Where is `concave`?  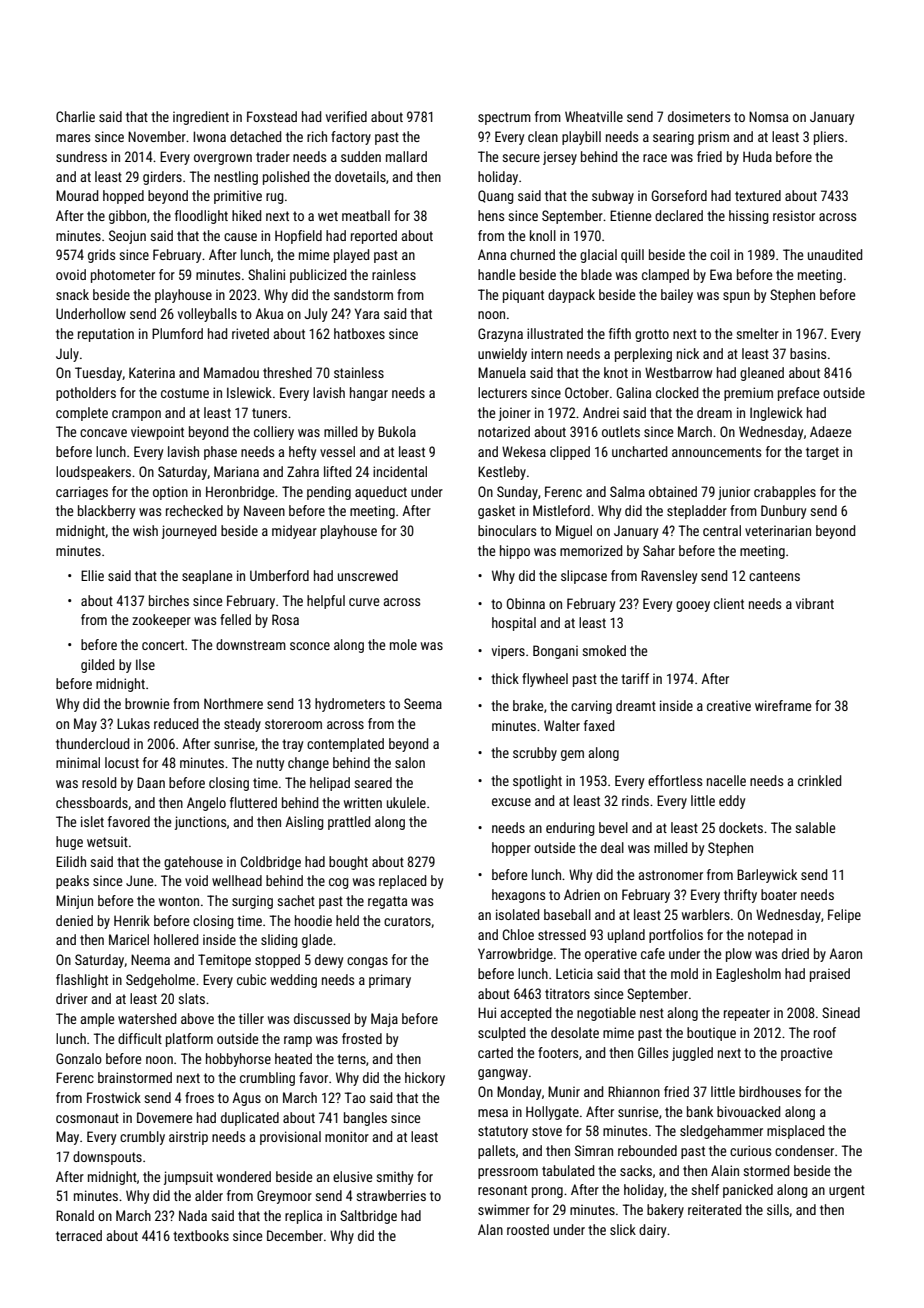
concave is located at coordinates (103, 433).
